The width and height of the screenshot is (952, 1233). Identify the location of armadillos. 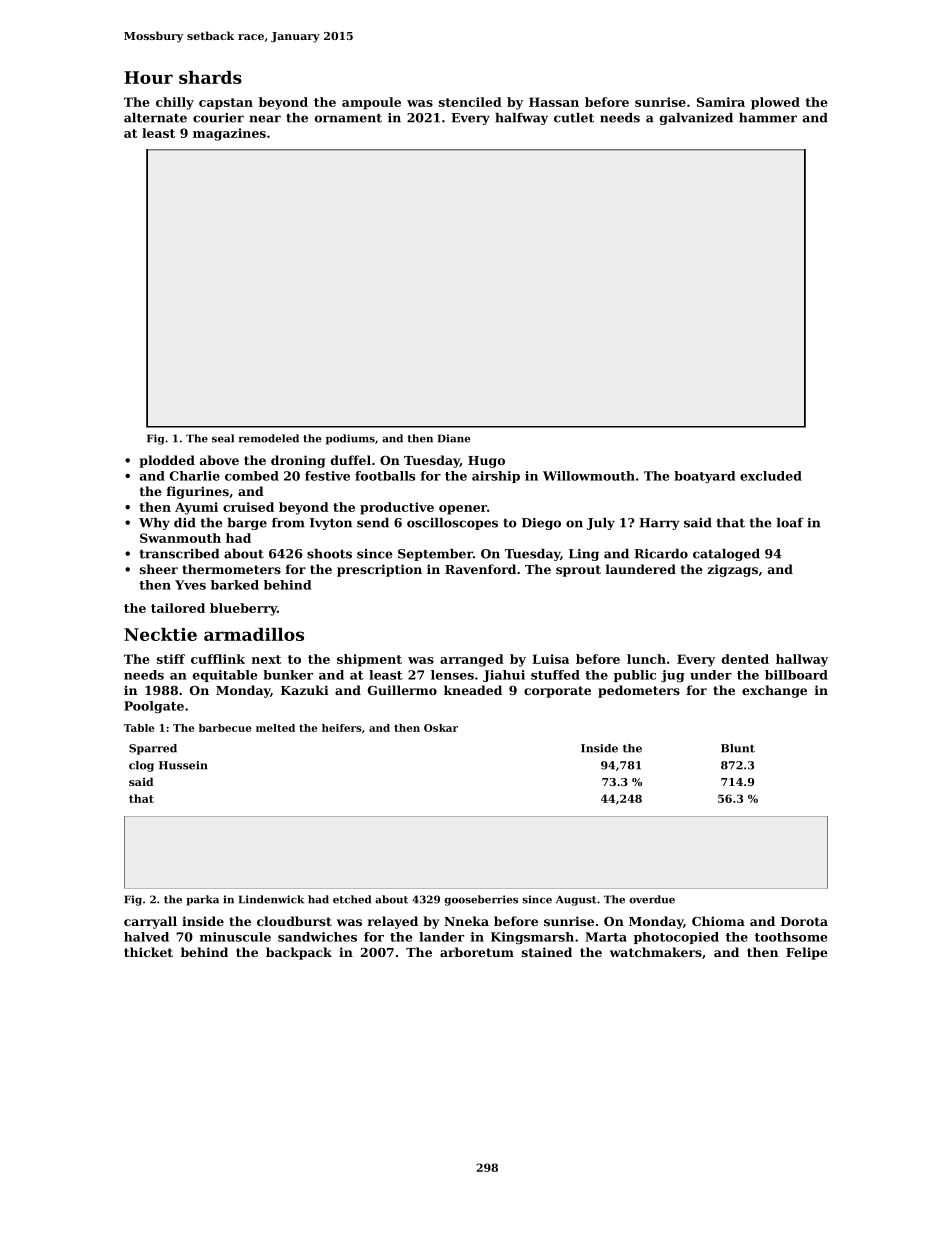
(254, 634).
